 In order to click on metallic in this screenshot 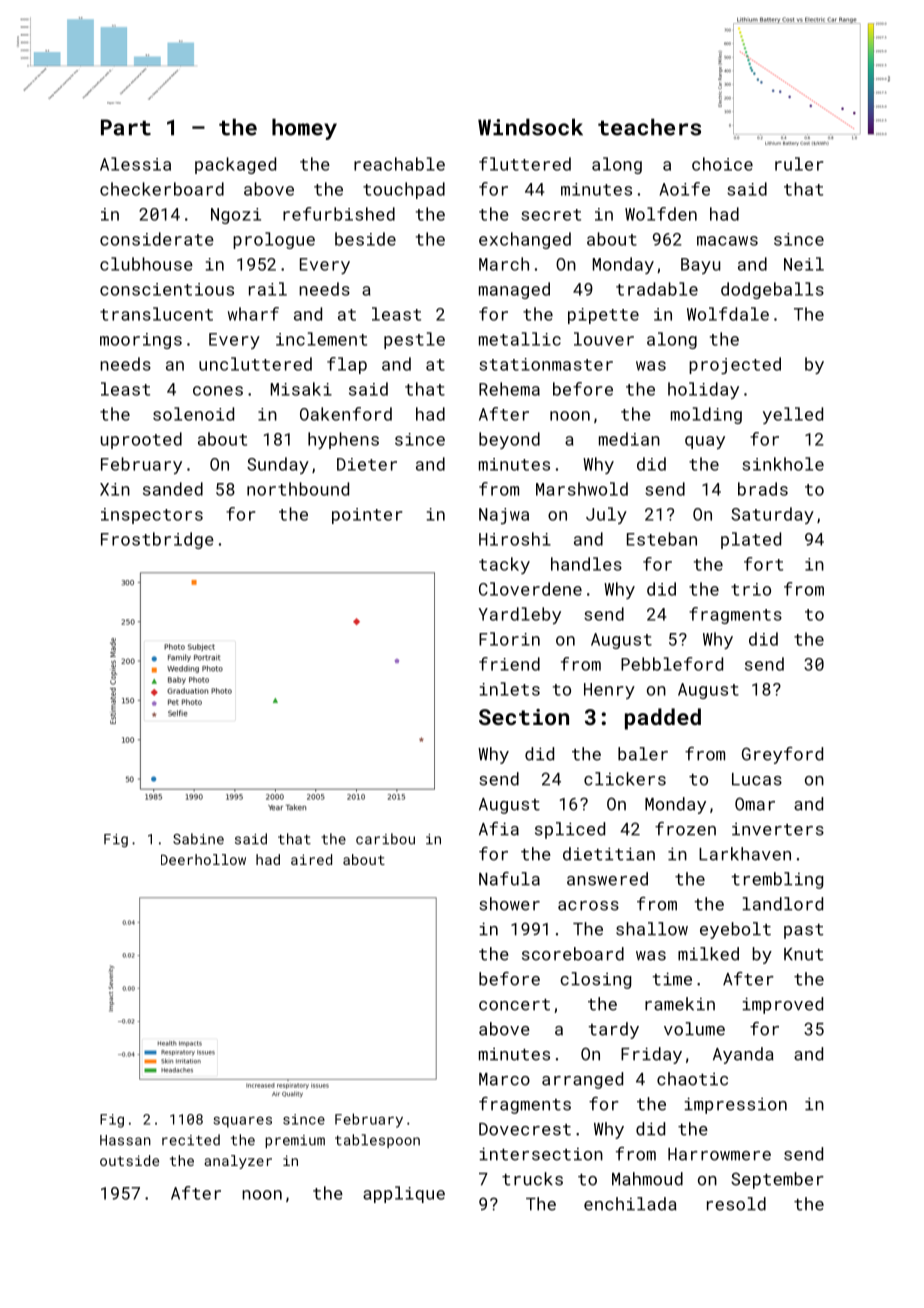, I will do `click(520, 339)`.
